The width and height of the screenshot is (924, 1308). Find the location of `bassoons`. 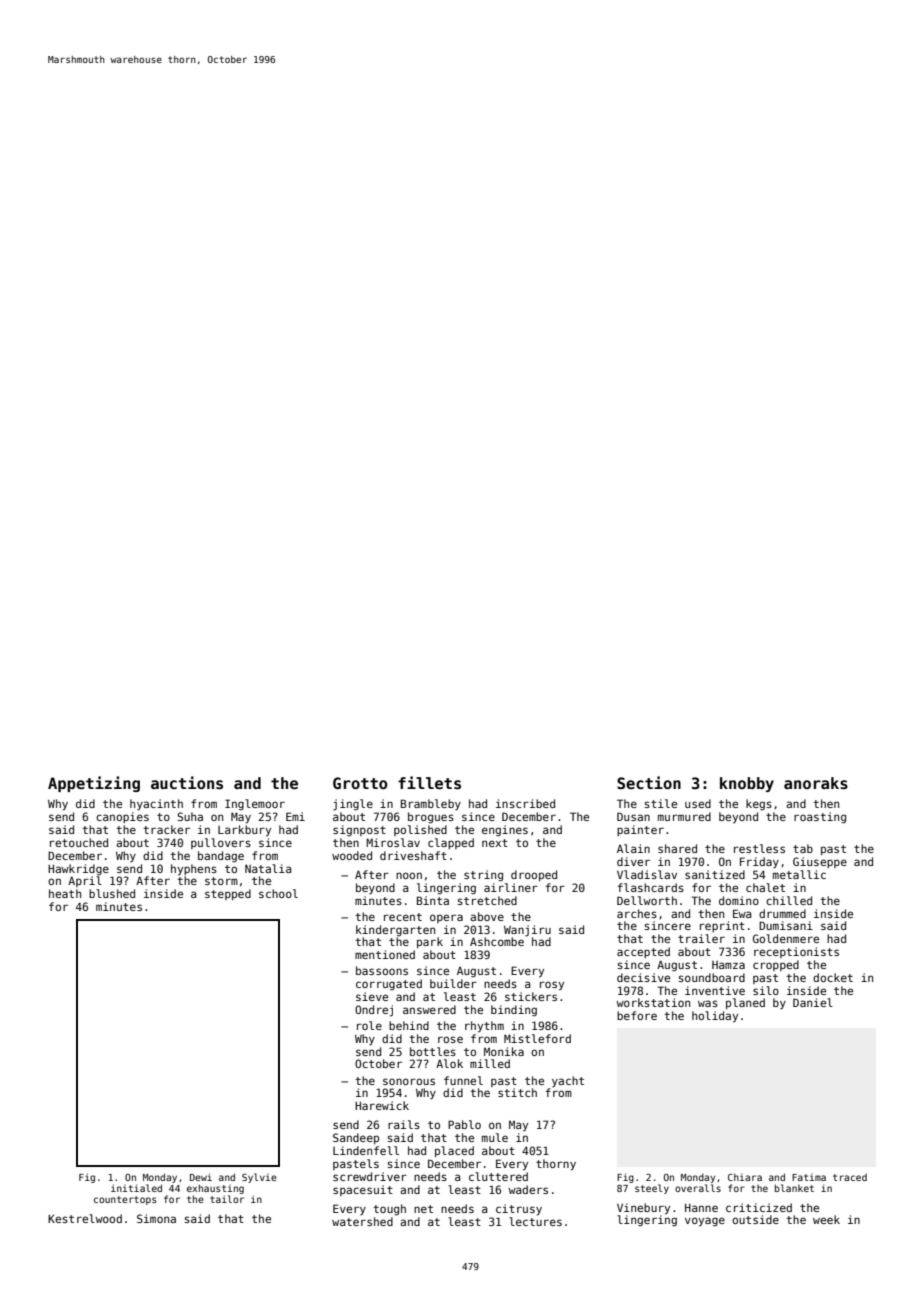

bassoons is located at coordinates (382, 970).
